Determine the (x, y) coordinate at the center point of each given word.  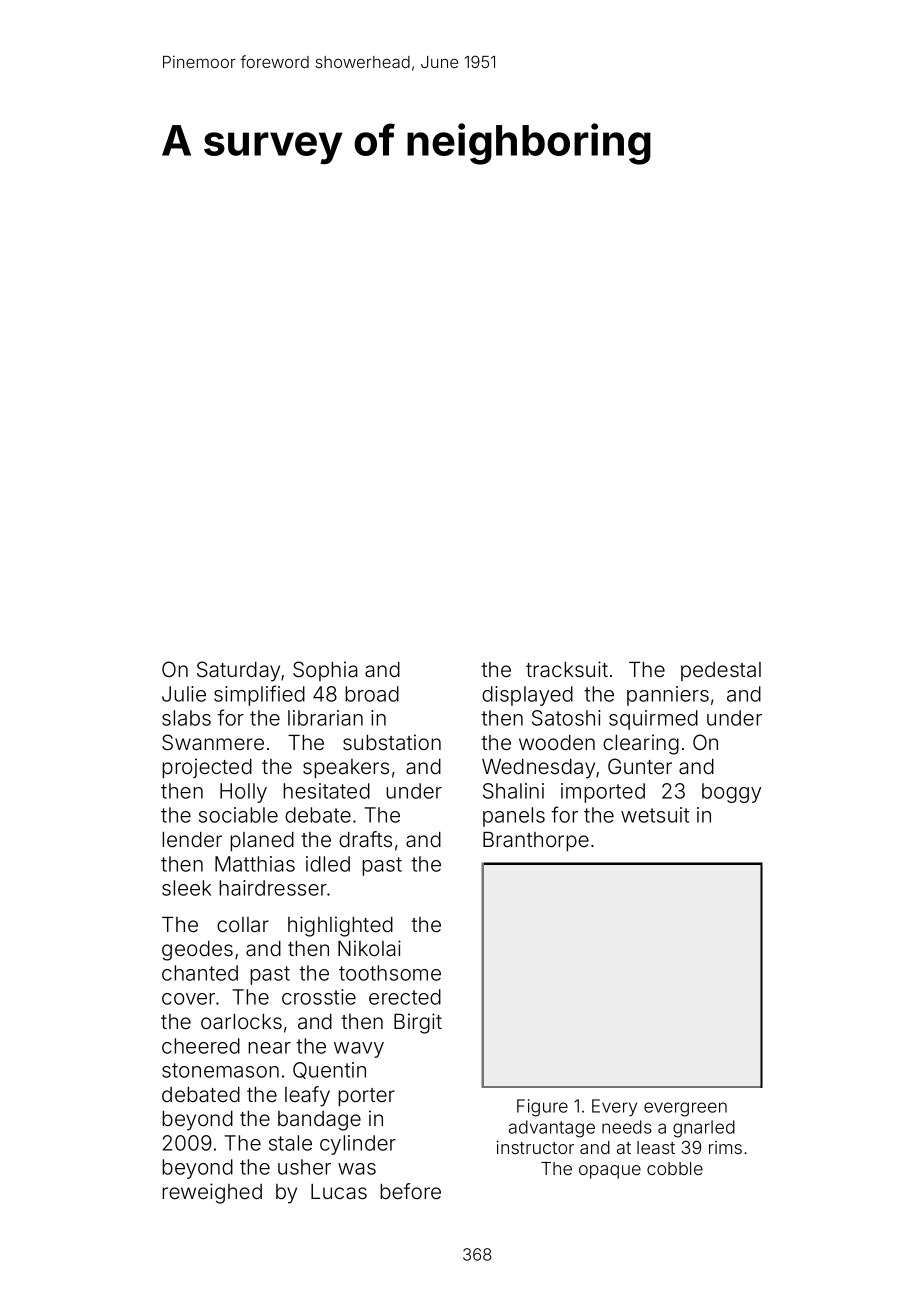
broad (372, 694)
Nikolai (369, 948)
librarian (325, 718)
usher (304, 1167)
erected (405, 997)
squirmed (653, 720)
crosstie (319, 997)
